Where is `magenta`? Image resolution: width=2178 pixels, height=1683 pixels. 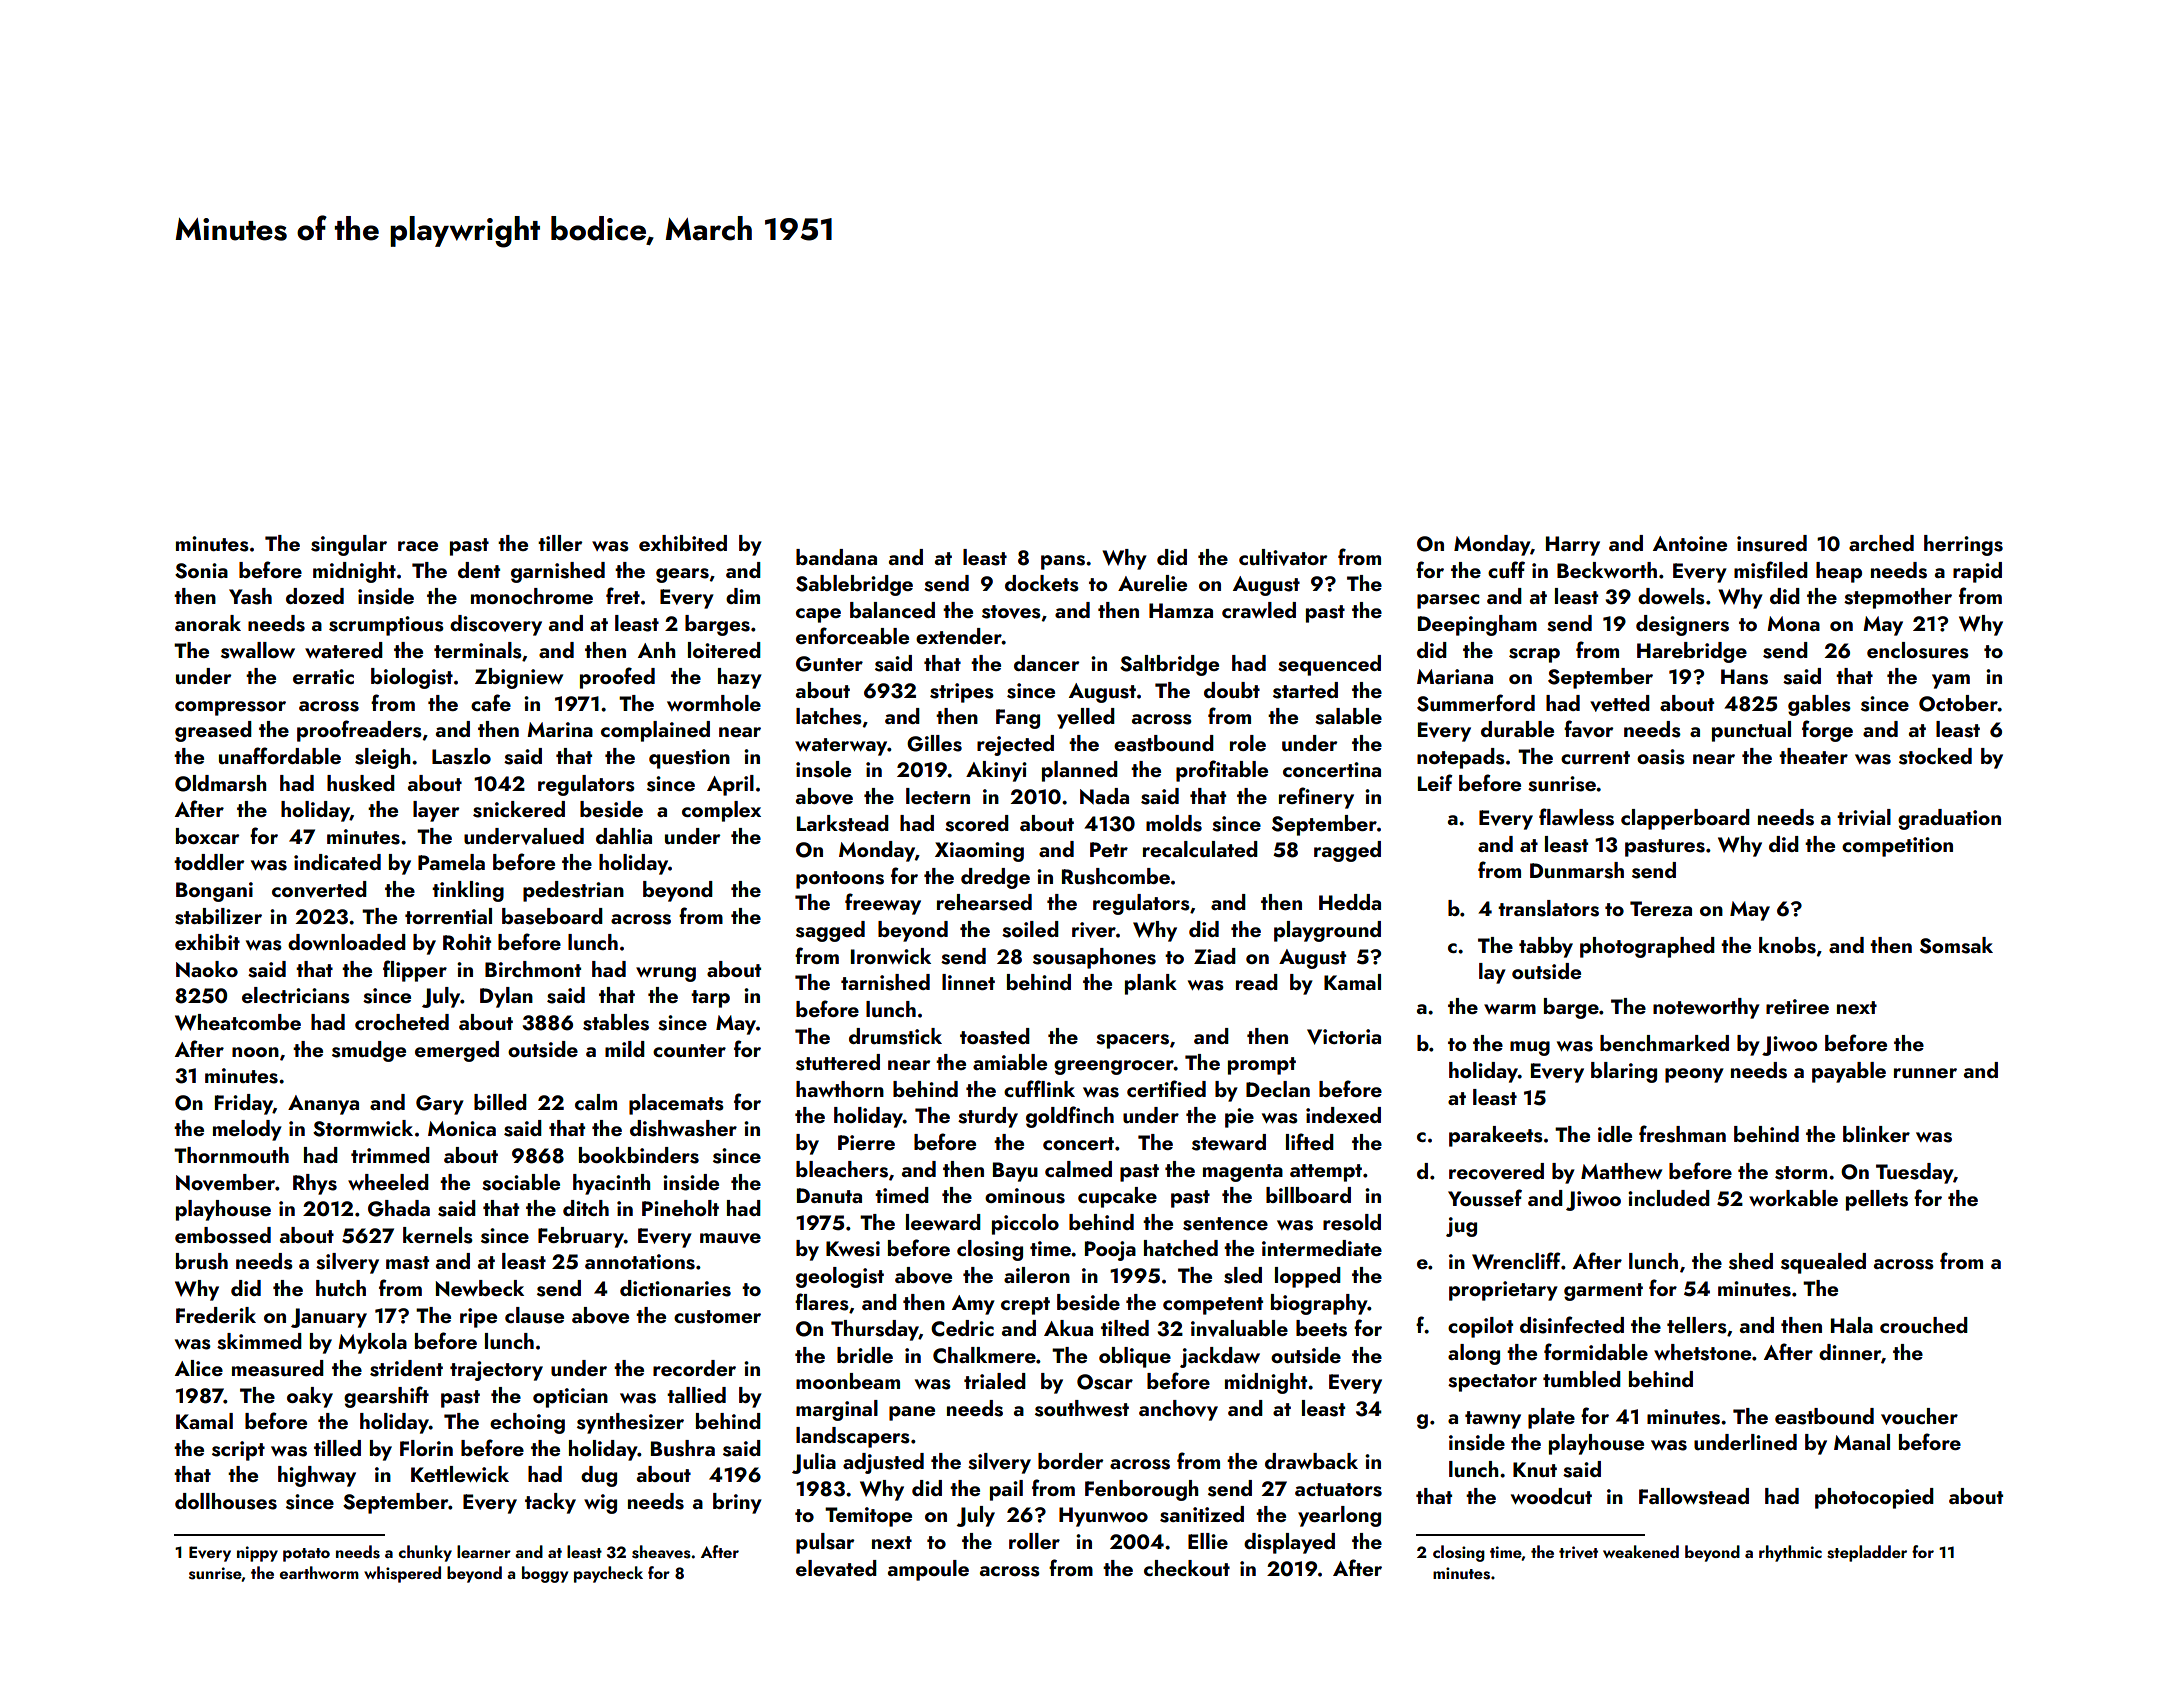
magenta is located at coordinates (1243, 1173).
